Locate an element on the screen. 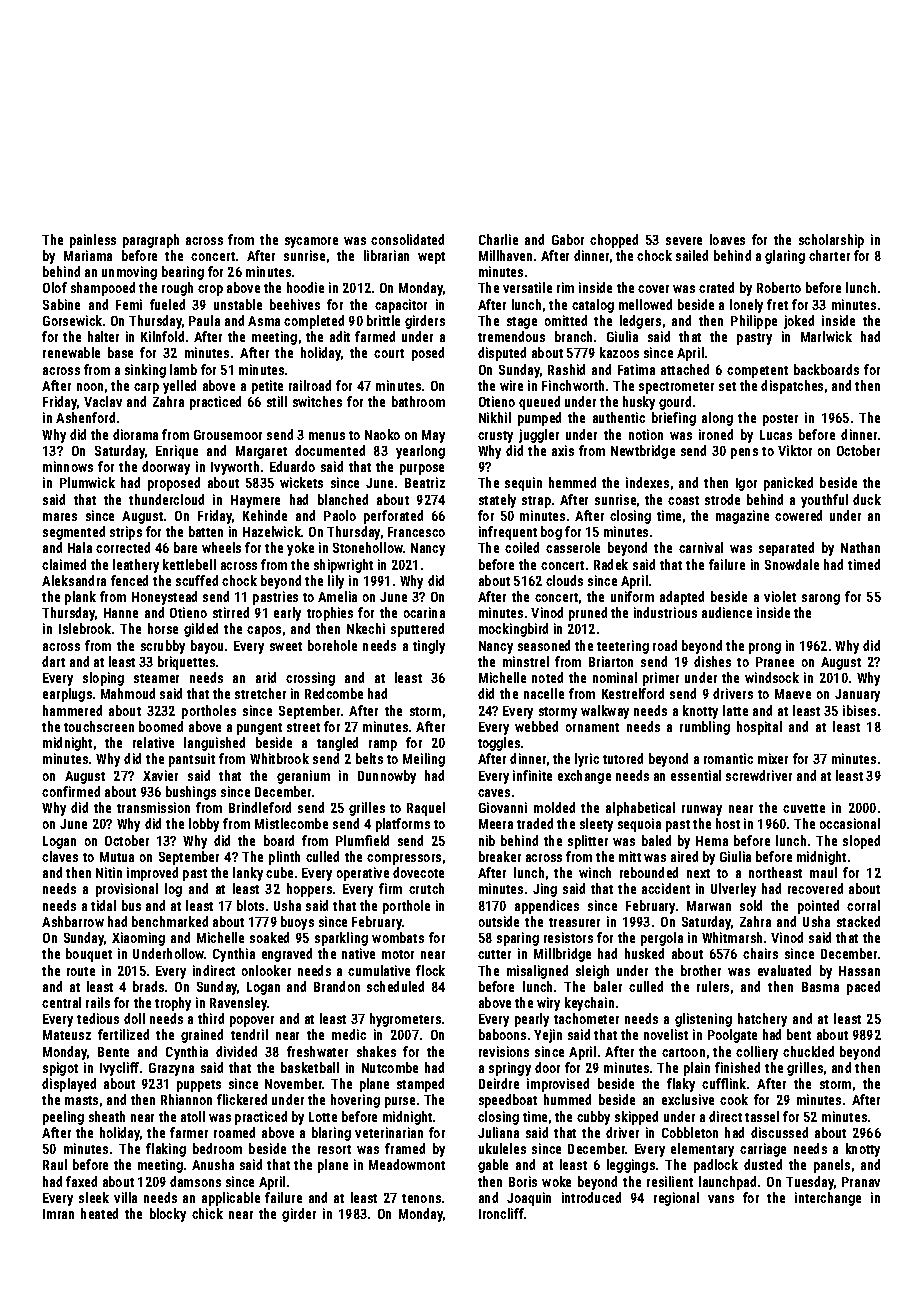 Image resolution: width=924 pixels, height=1308 pixels. transmission is located at coordinates (153, 807).
